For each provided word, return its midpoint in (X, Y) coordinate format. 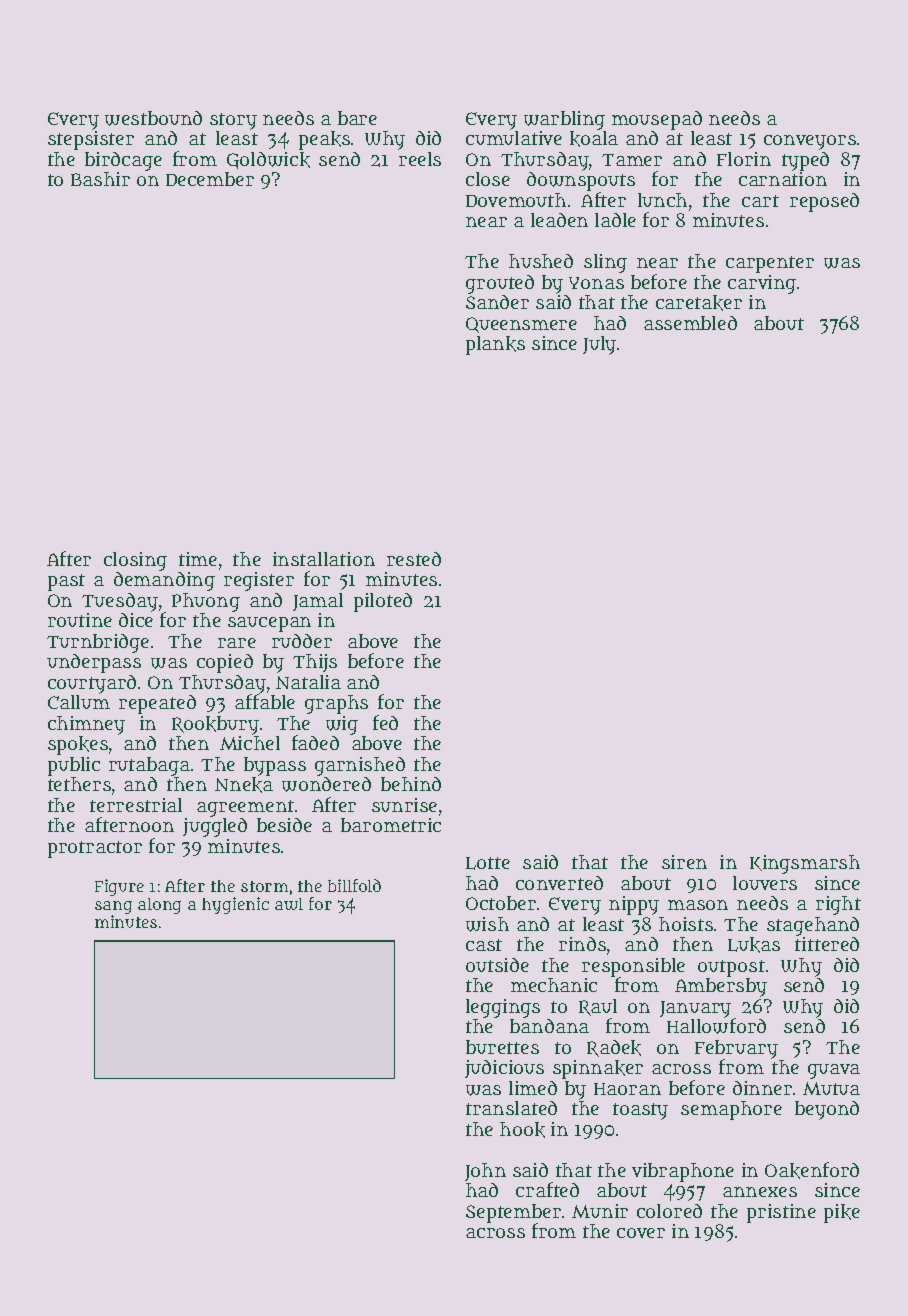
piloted (383, 602)
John (485, 1172)
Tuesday (120, 602)
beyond (827, 1110)
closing (135, 561)
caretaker (699, 303)
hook (522, 1130)
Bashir (100, 179)
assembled (690, 323)
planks (495, 345)
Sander (497, 302)
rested (414, 559)
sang (113, 907)
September (513, 1214)
